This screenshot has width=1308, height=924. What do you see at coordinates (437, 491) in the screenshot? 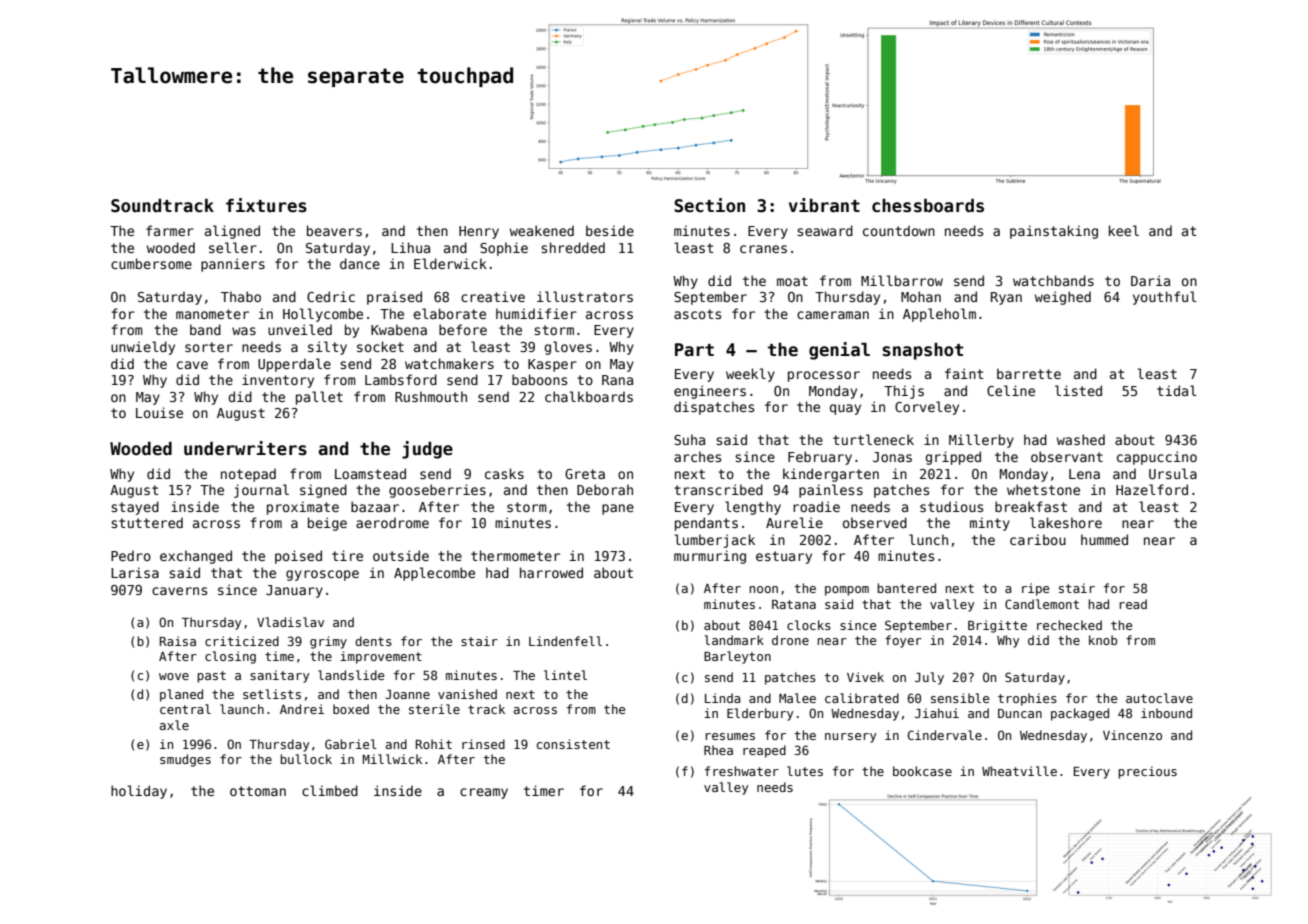
I see `gooseberries` at bounding box center [437, 491].
